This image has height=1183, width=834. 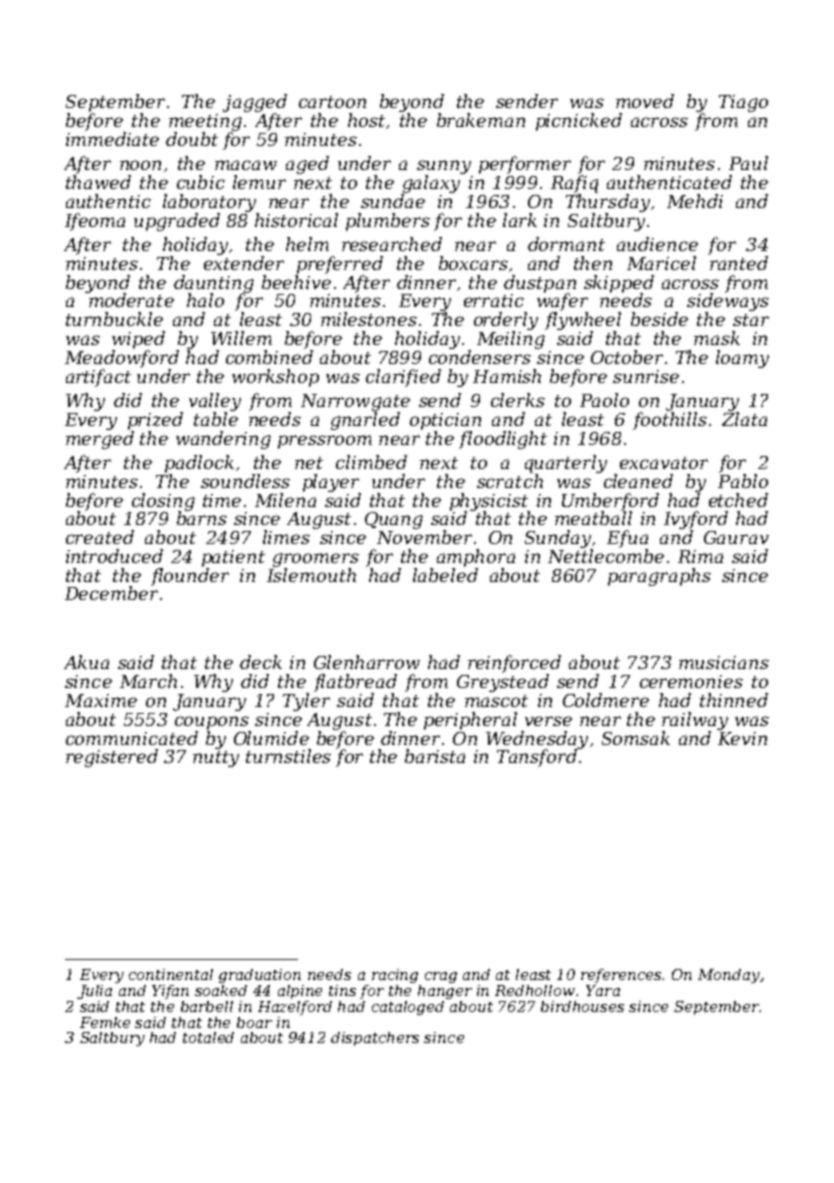 I want to click on helm, so click(x=307, y=244).
